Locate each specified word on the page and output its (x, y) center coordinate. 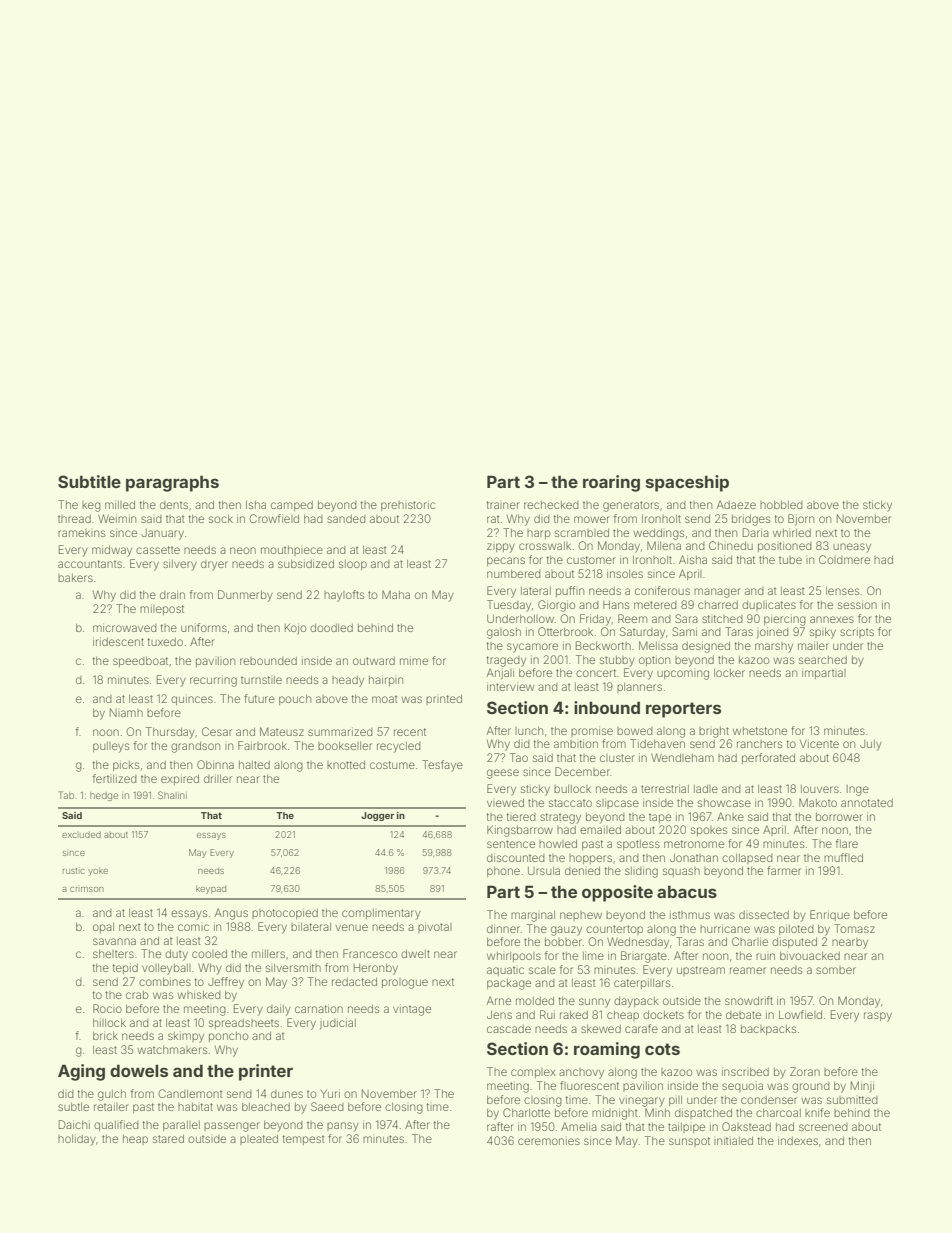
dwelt (415, 953)
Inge (858, 790)
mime (414, 660)
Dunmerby (245, 596)
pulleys (111, 747)
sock (221, 519)
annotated (867, 803)
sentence (511, 844)
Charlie (750, 941)
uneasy (852, 548)
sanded (346, 519)
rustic (74, 871)
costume (392, 765)
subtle (73, 1107)
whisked (199, 994)
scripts (857, 632)
